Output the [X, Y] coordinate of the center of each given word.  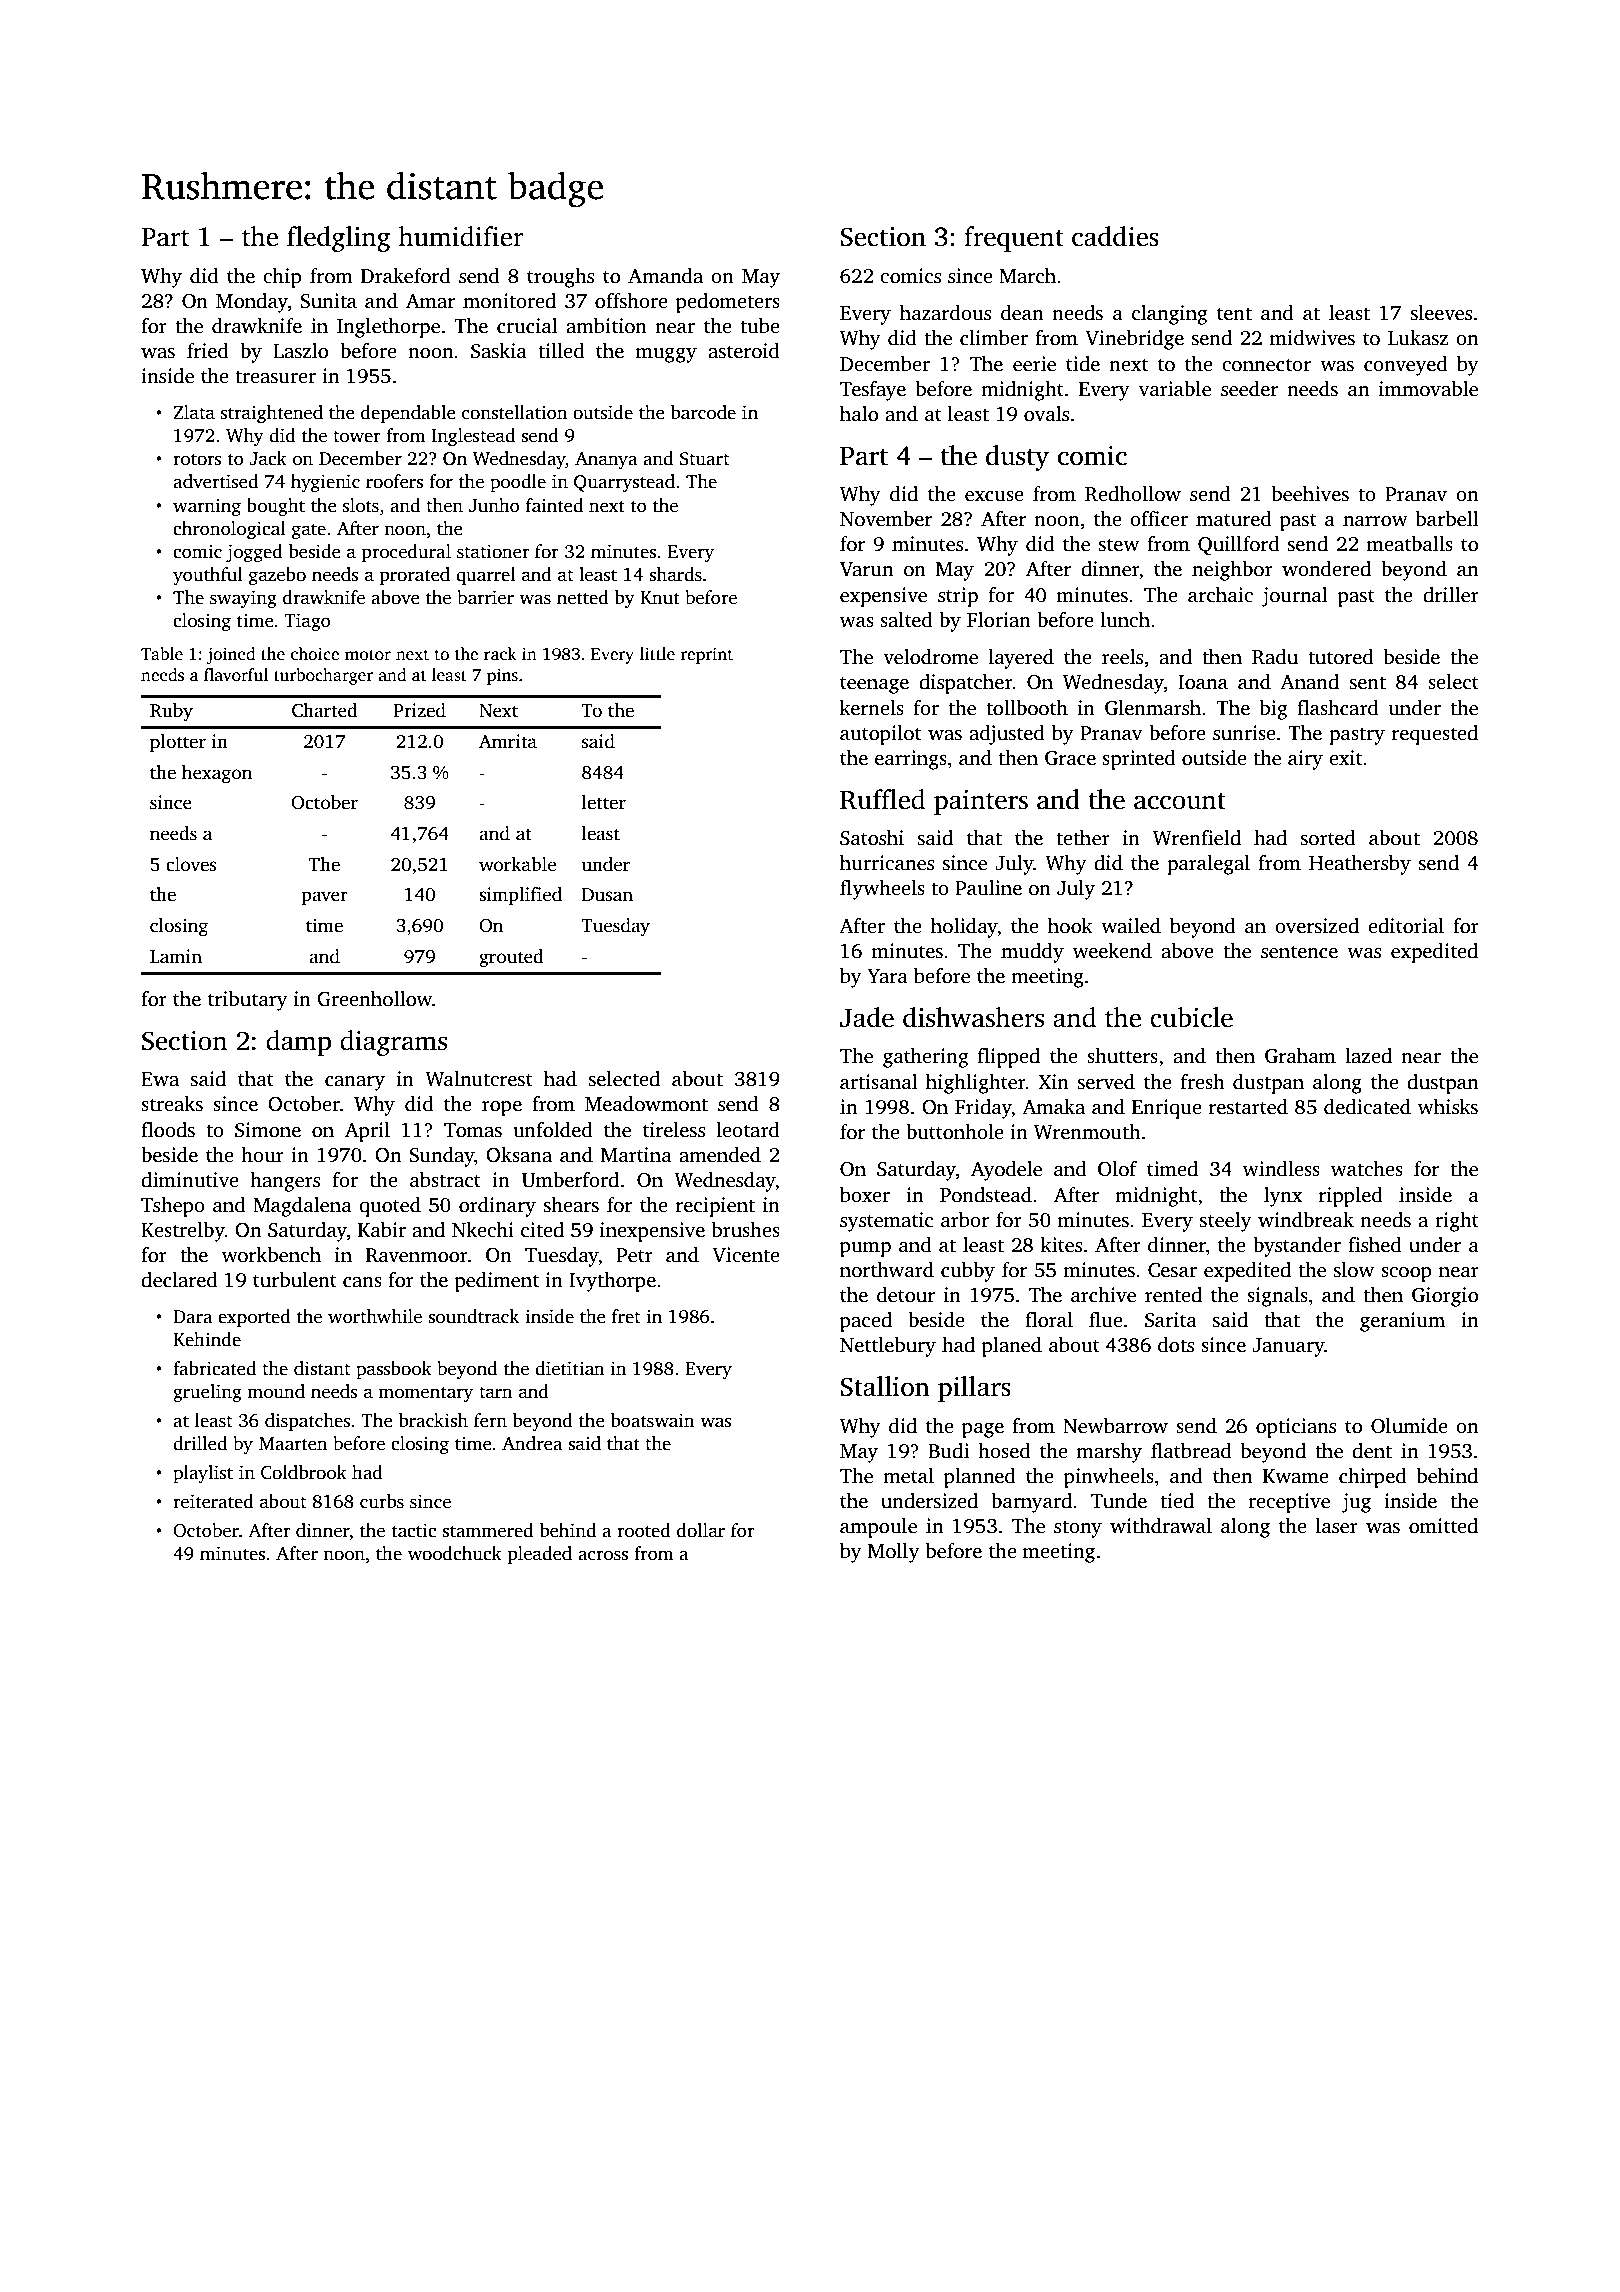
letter [604, 802]
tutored [1341, 657]
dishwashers [973, 1017]
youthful [208, 576]
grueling [207, 1393]
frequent [1014, 239]
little [657, 654]
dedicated [1367, 1107]
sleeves [1441, 313]
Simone [268, 1130]
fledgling [338, 239]
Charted [325, 710]
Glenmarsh [1153, 708]
